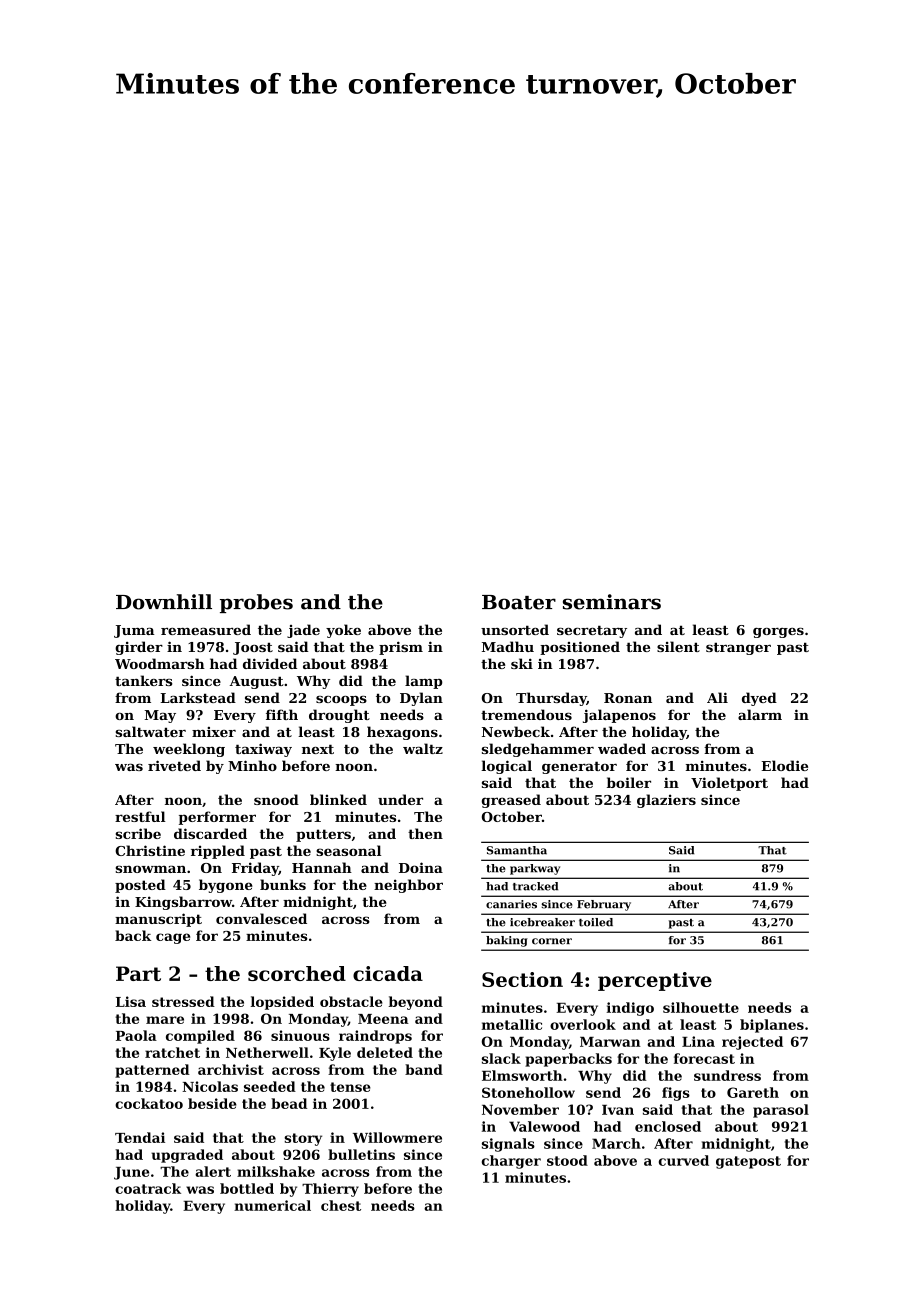 The width and height of the document is (924, 1308). I want to click on cicada, so click(388, 973).
